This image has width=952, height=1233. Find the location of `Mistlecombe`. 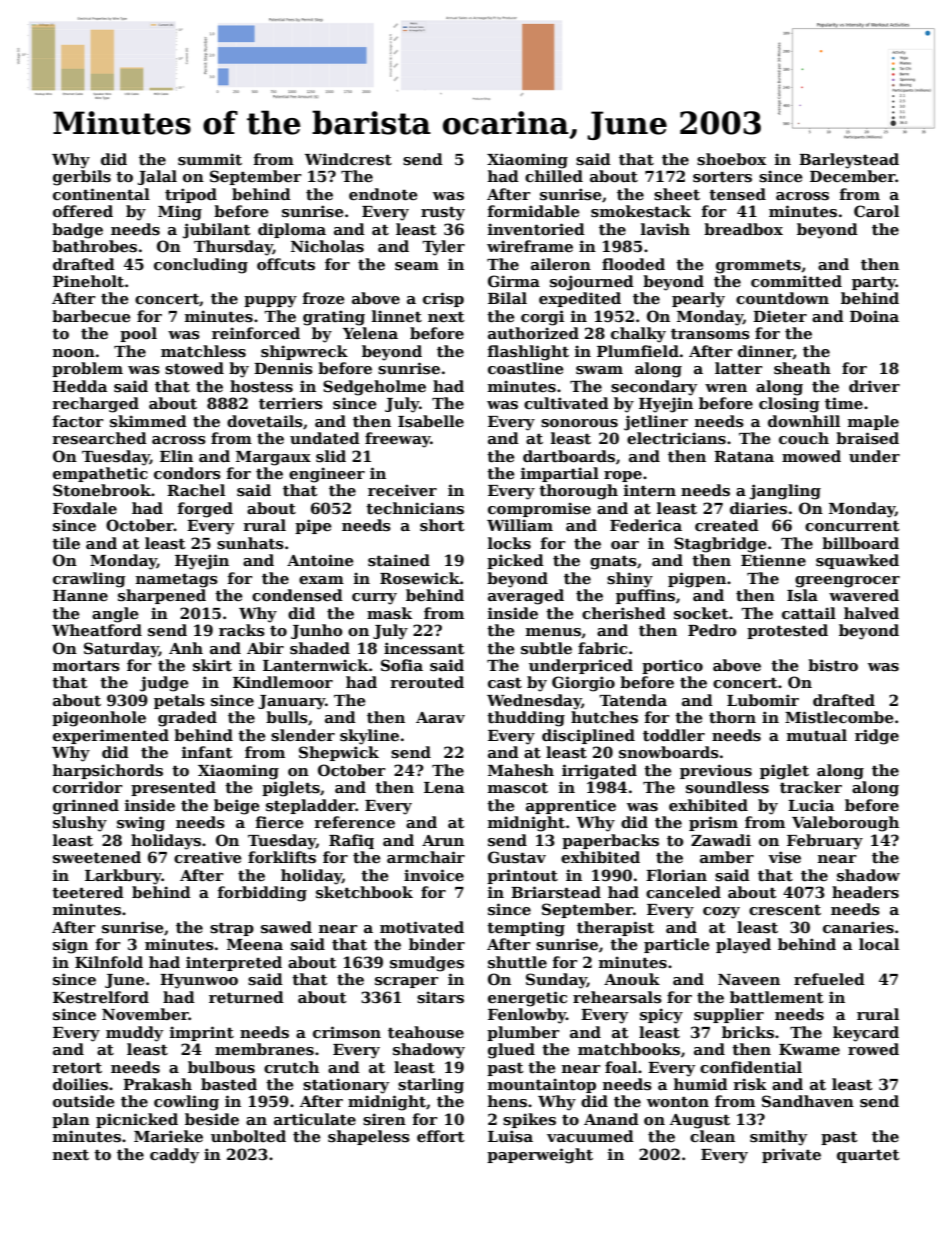

Mistlecombe is located at coordinates (839, 717).
